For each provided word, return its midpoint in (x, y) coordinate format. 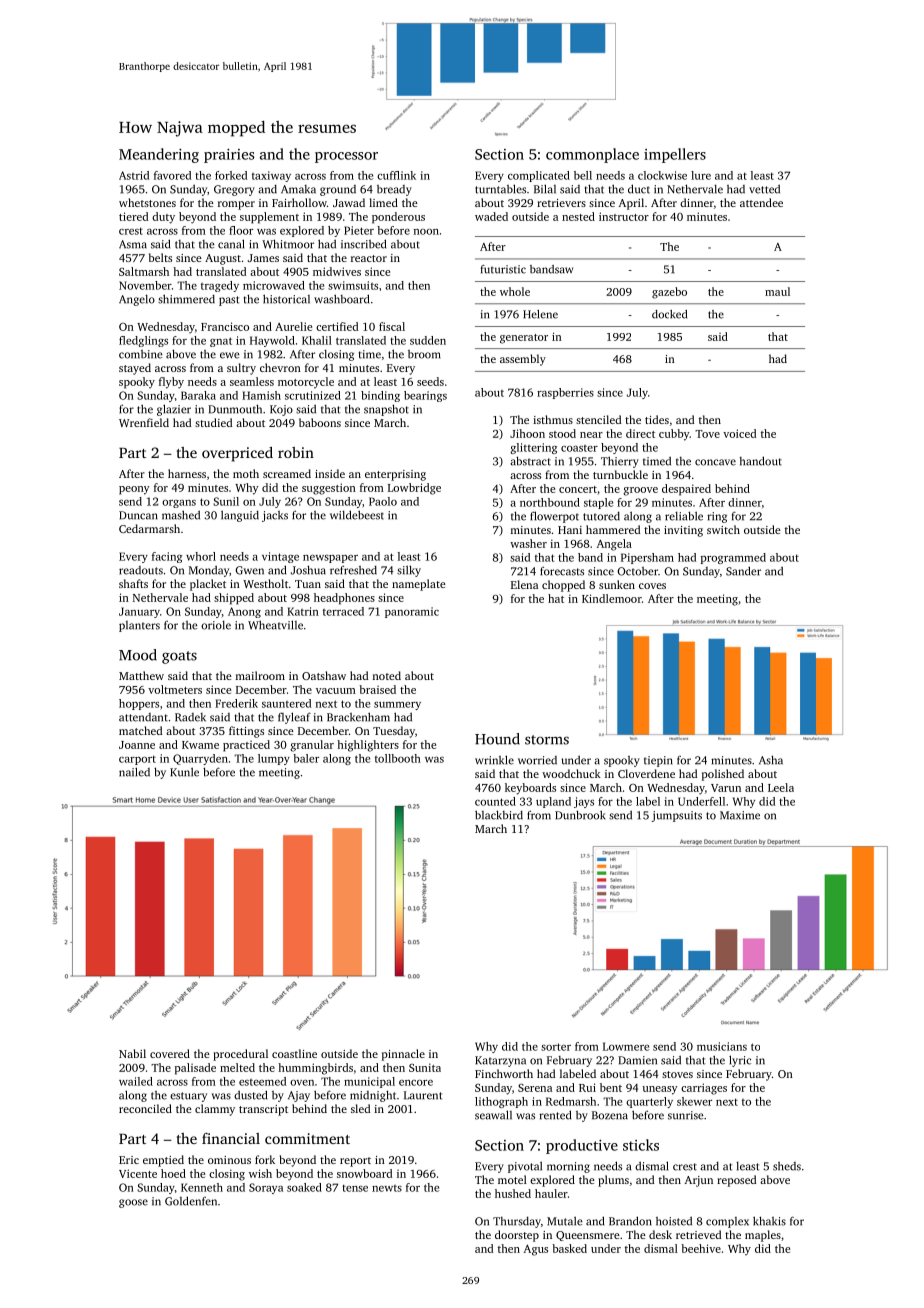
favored (172, 175)
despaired (686, 490)
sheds (787, 1166)
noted (387, 675)
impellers (675, 155)
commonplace (592, 155)
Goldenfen (191, 1201)
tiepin (658, 761)
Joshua (308, 570)
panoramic (412, 612)
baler (306, 758)
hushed (513, 1193)
